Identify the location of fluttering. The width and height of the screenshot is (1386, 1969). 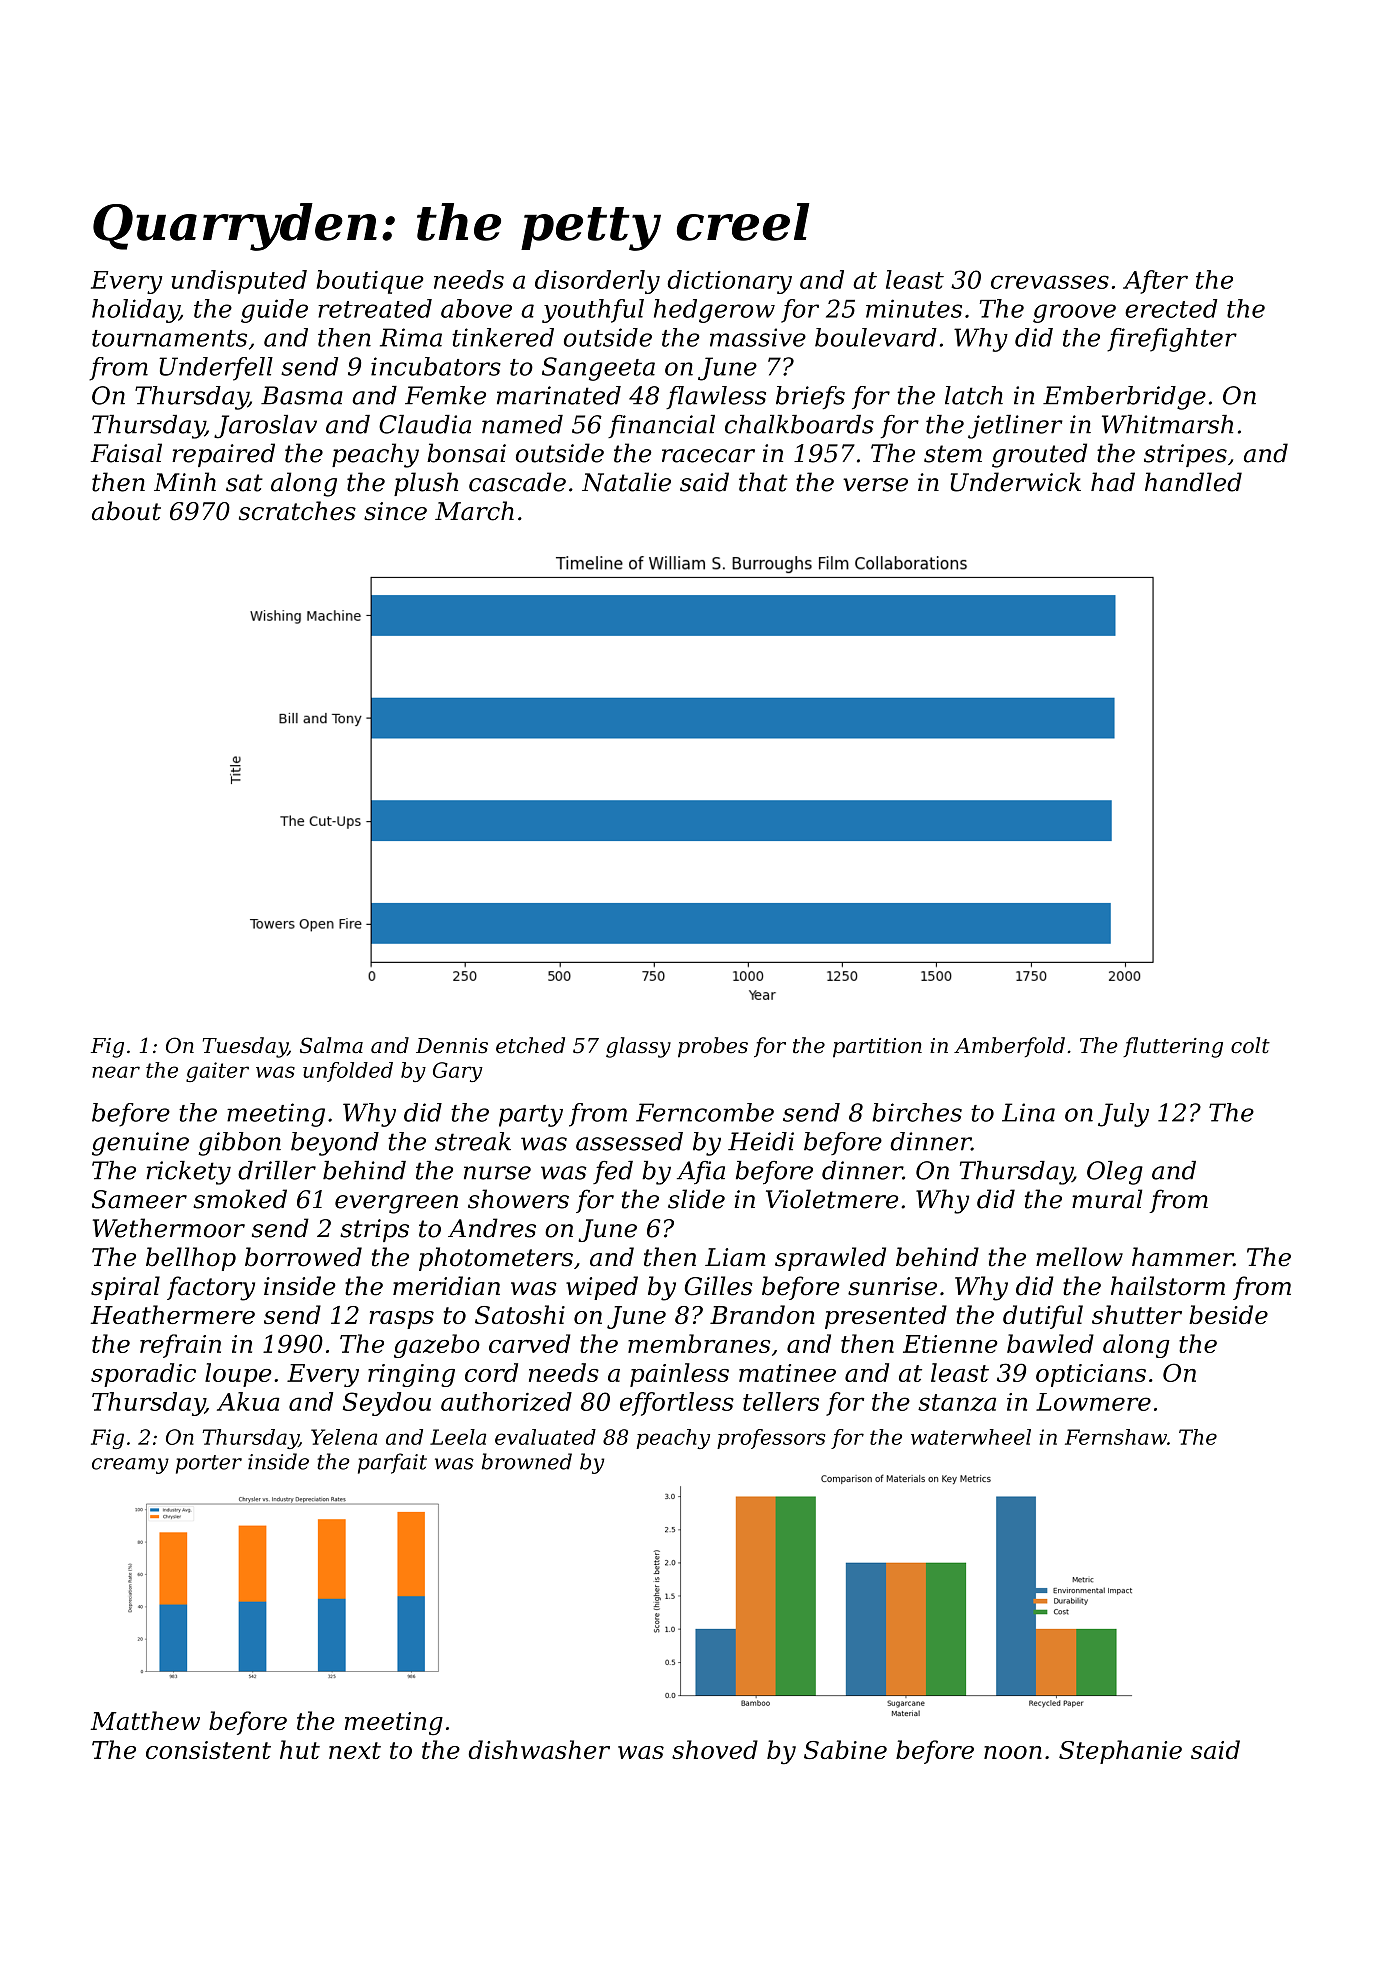
(1173, 1047).
